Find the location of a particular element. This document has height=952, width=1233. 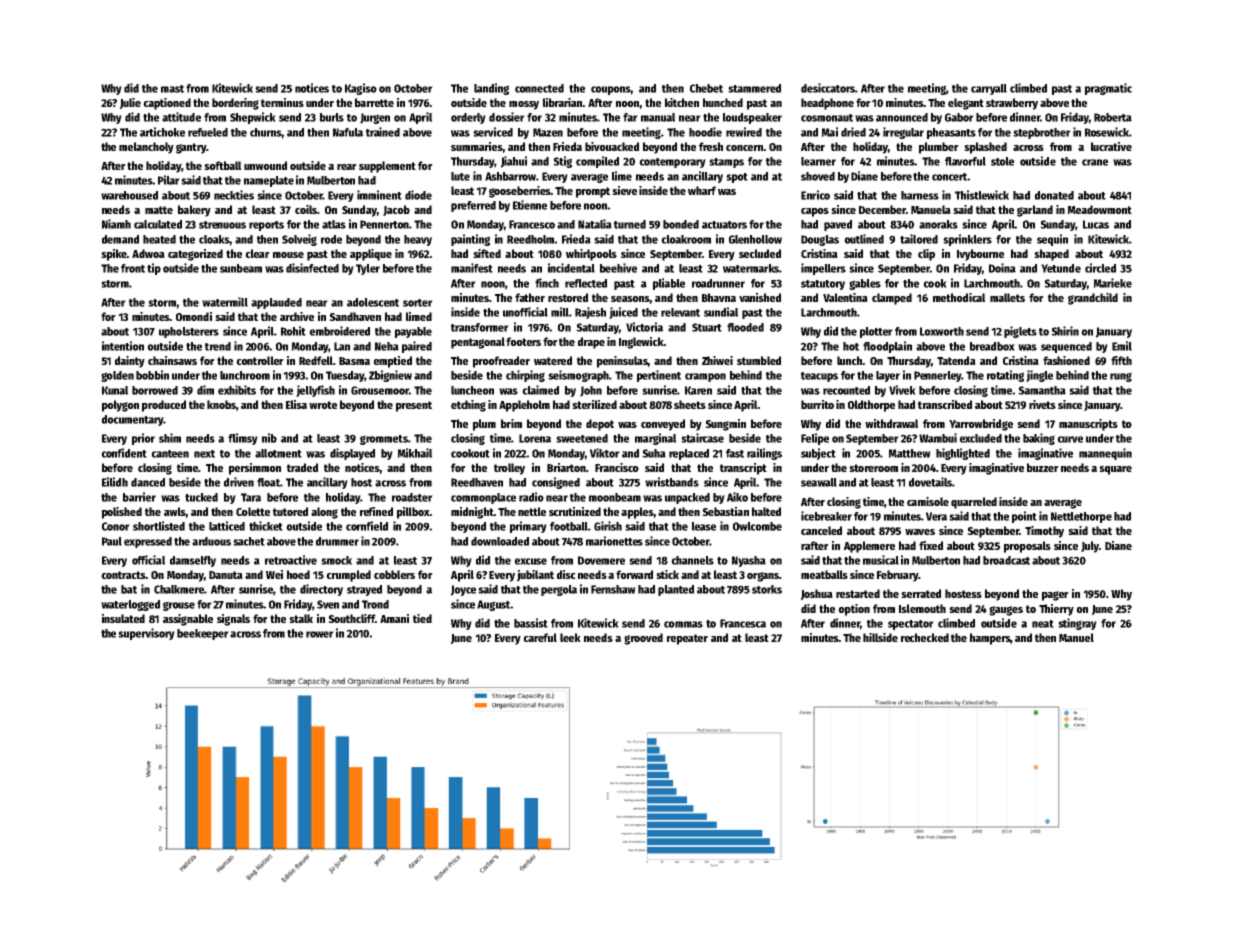

pheasants is located at coordinates (951, 133).
